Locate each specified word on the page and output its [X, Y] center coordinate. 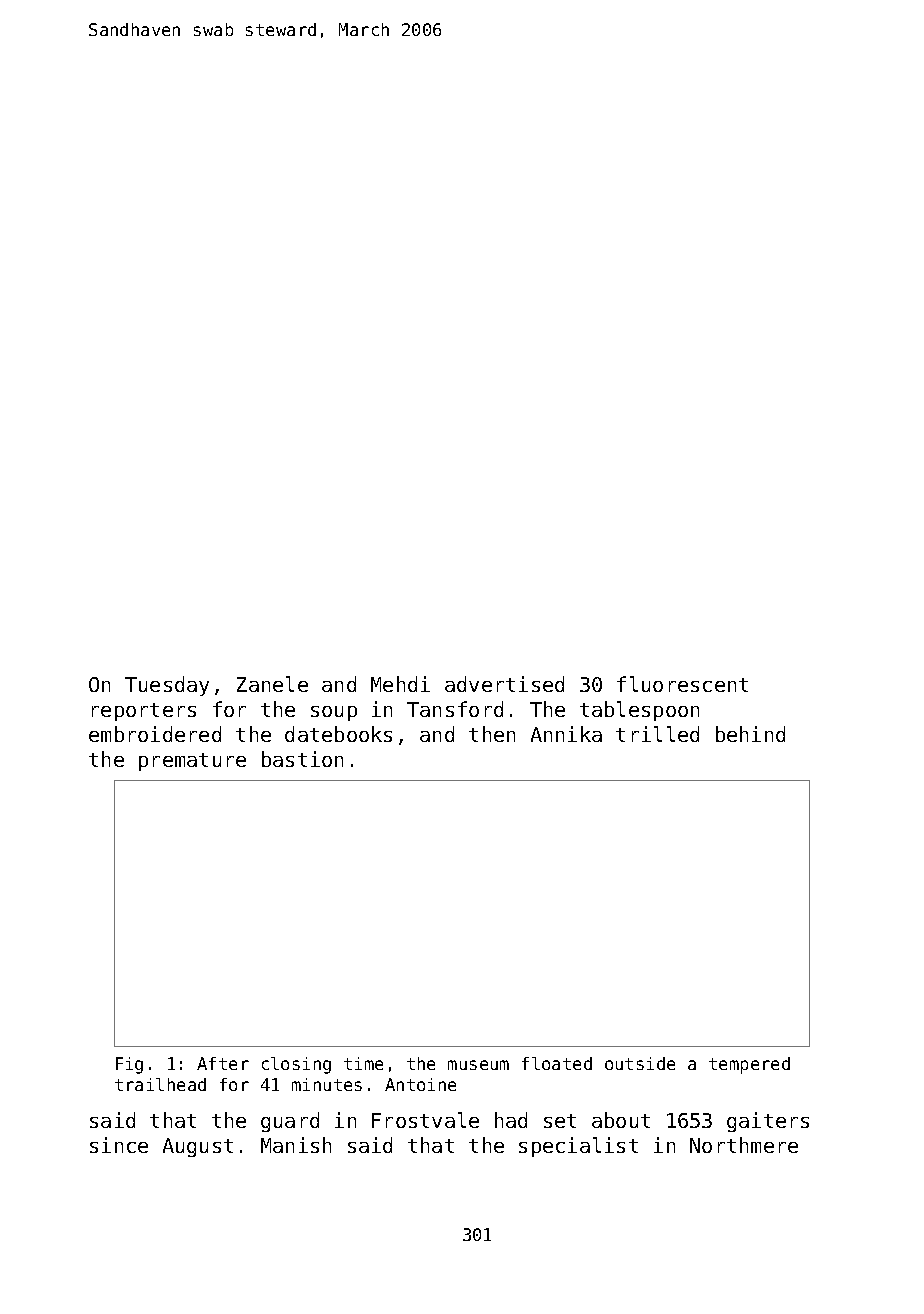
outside [640, 1063]
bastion [302, 759]
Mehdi [400, 684]
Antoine [420, 1084]
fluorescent [682, 684]
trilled [657, 734]
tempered [749, 1065]
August [198, 1147]
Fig [129, 1065]
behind [750, 734]
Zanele [272, 684]
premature [192, 762]
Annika [566, 734]
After [223, 1063]
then [492, 734]
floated [557, 1063]
